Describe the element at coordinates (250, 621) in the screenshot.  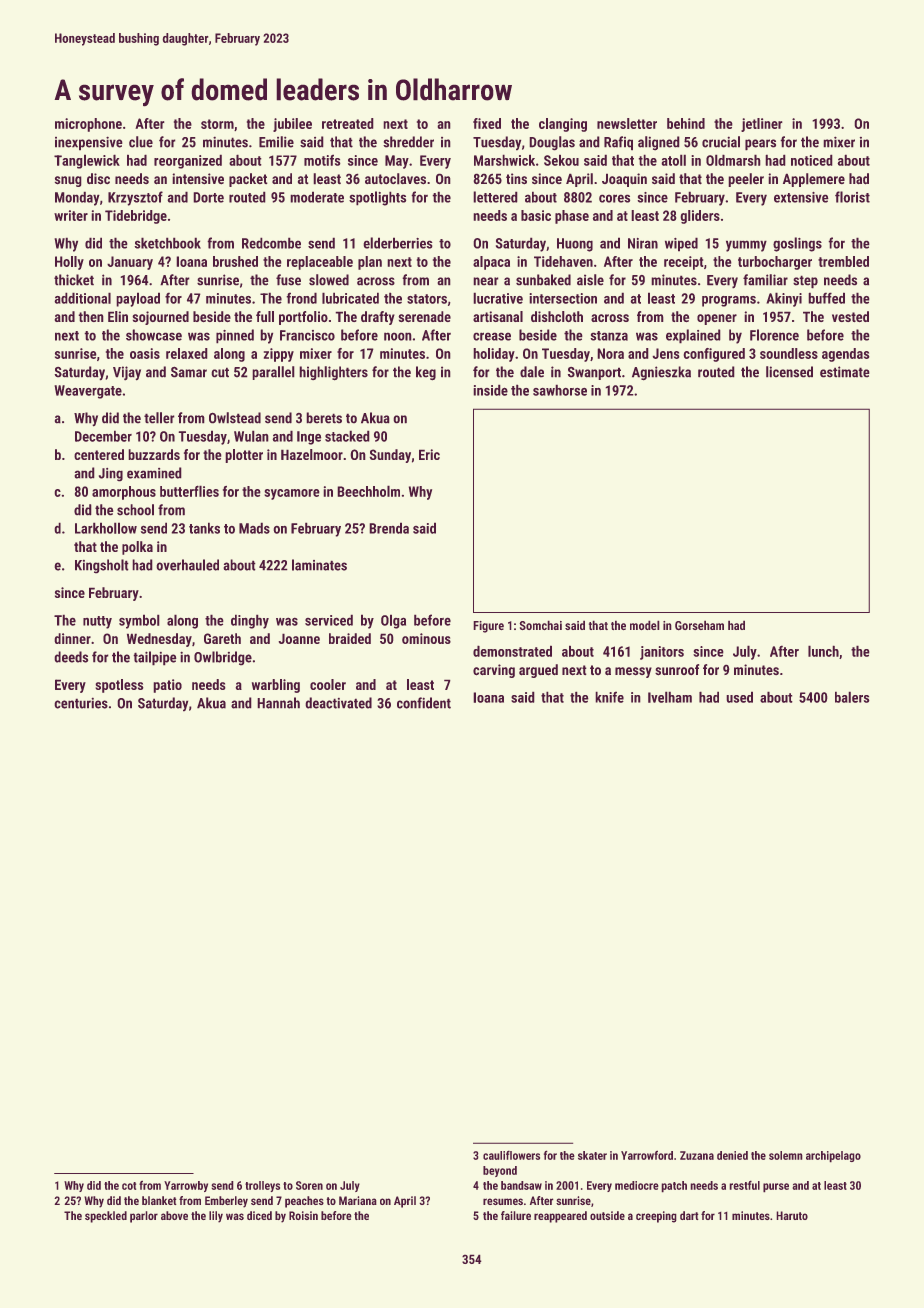
I see `dinghy` at that location.
